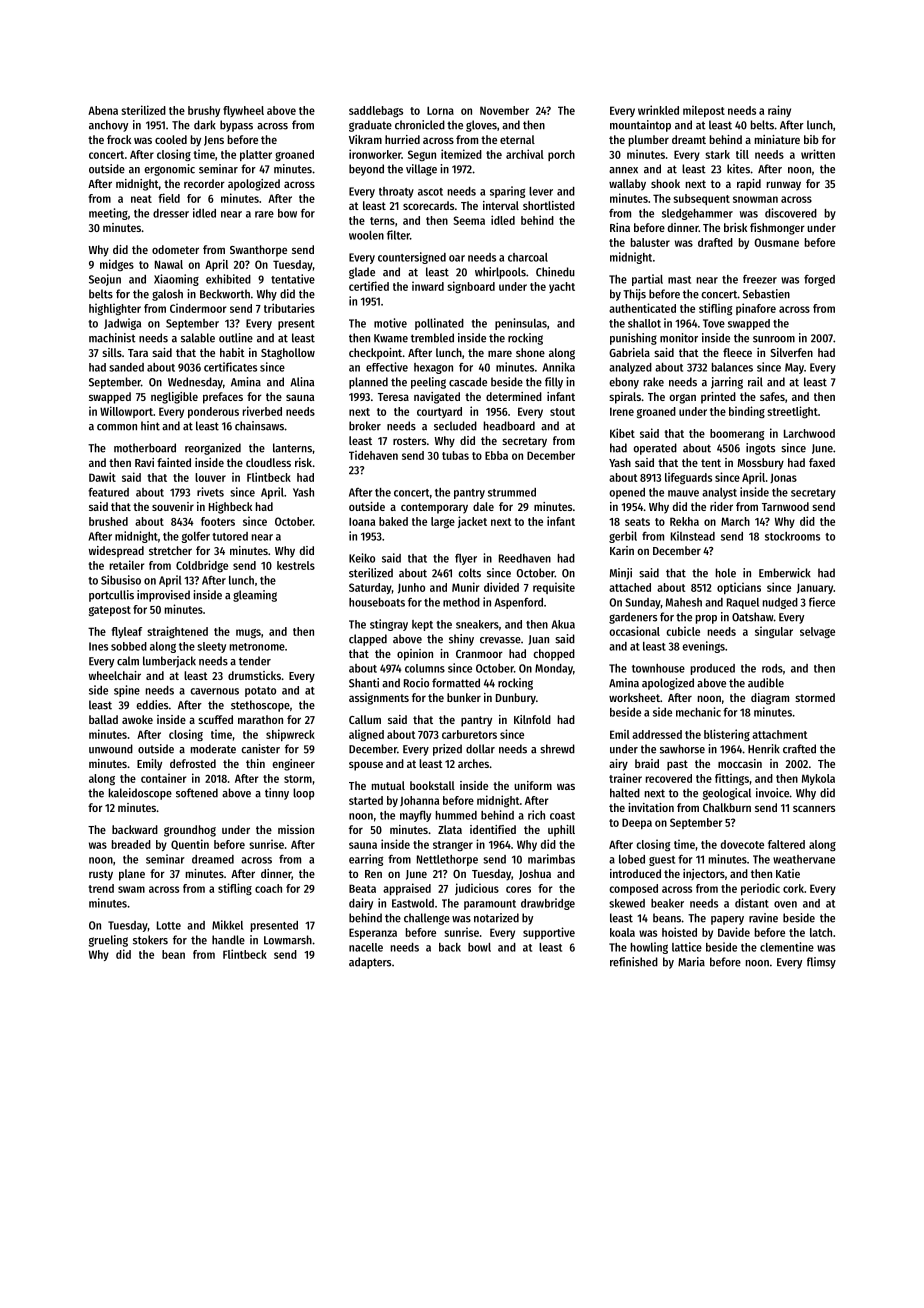  I want to click on adapters, so click(370, 963).
